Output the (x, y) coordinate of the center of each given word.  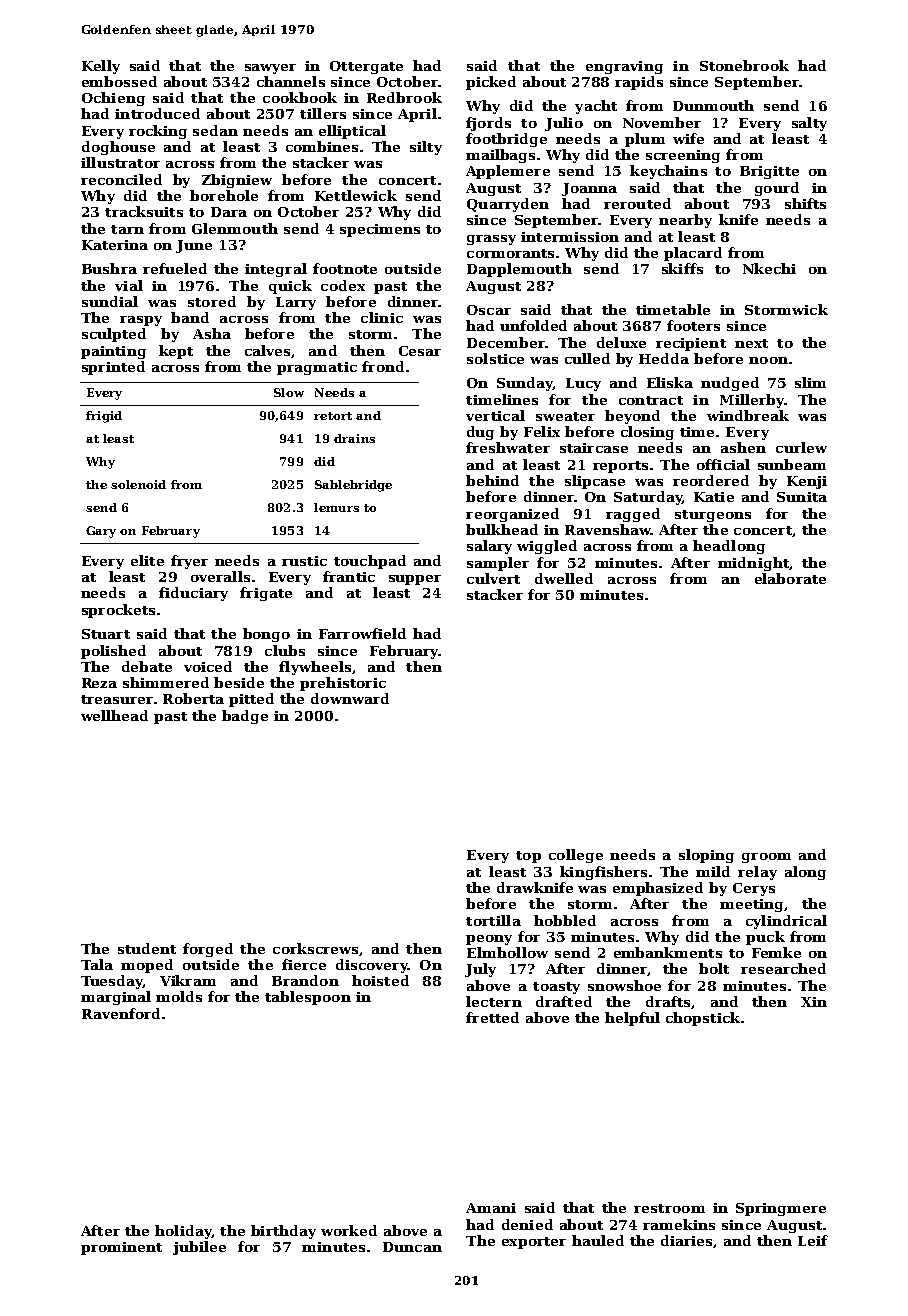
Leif (813, 1240)
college (576, 856)
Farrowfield (362, 633)
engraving (624, 67)
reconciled (121, 179)
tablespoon (308, 998)
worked (349, 1230)
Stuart (106, 634)
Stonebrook (744, 65)
